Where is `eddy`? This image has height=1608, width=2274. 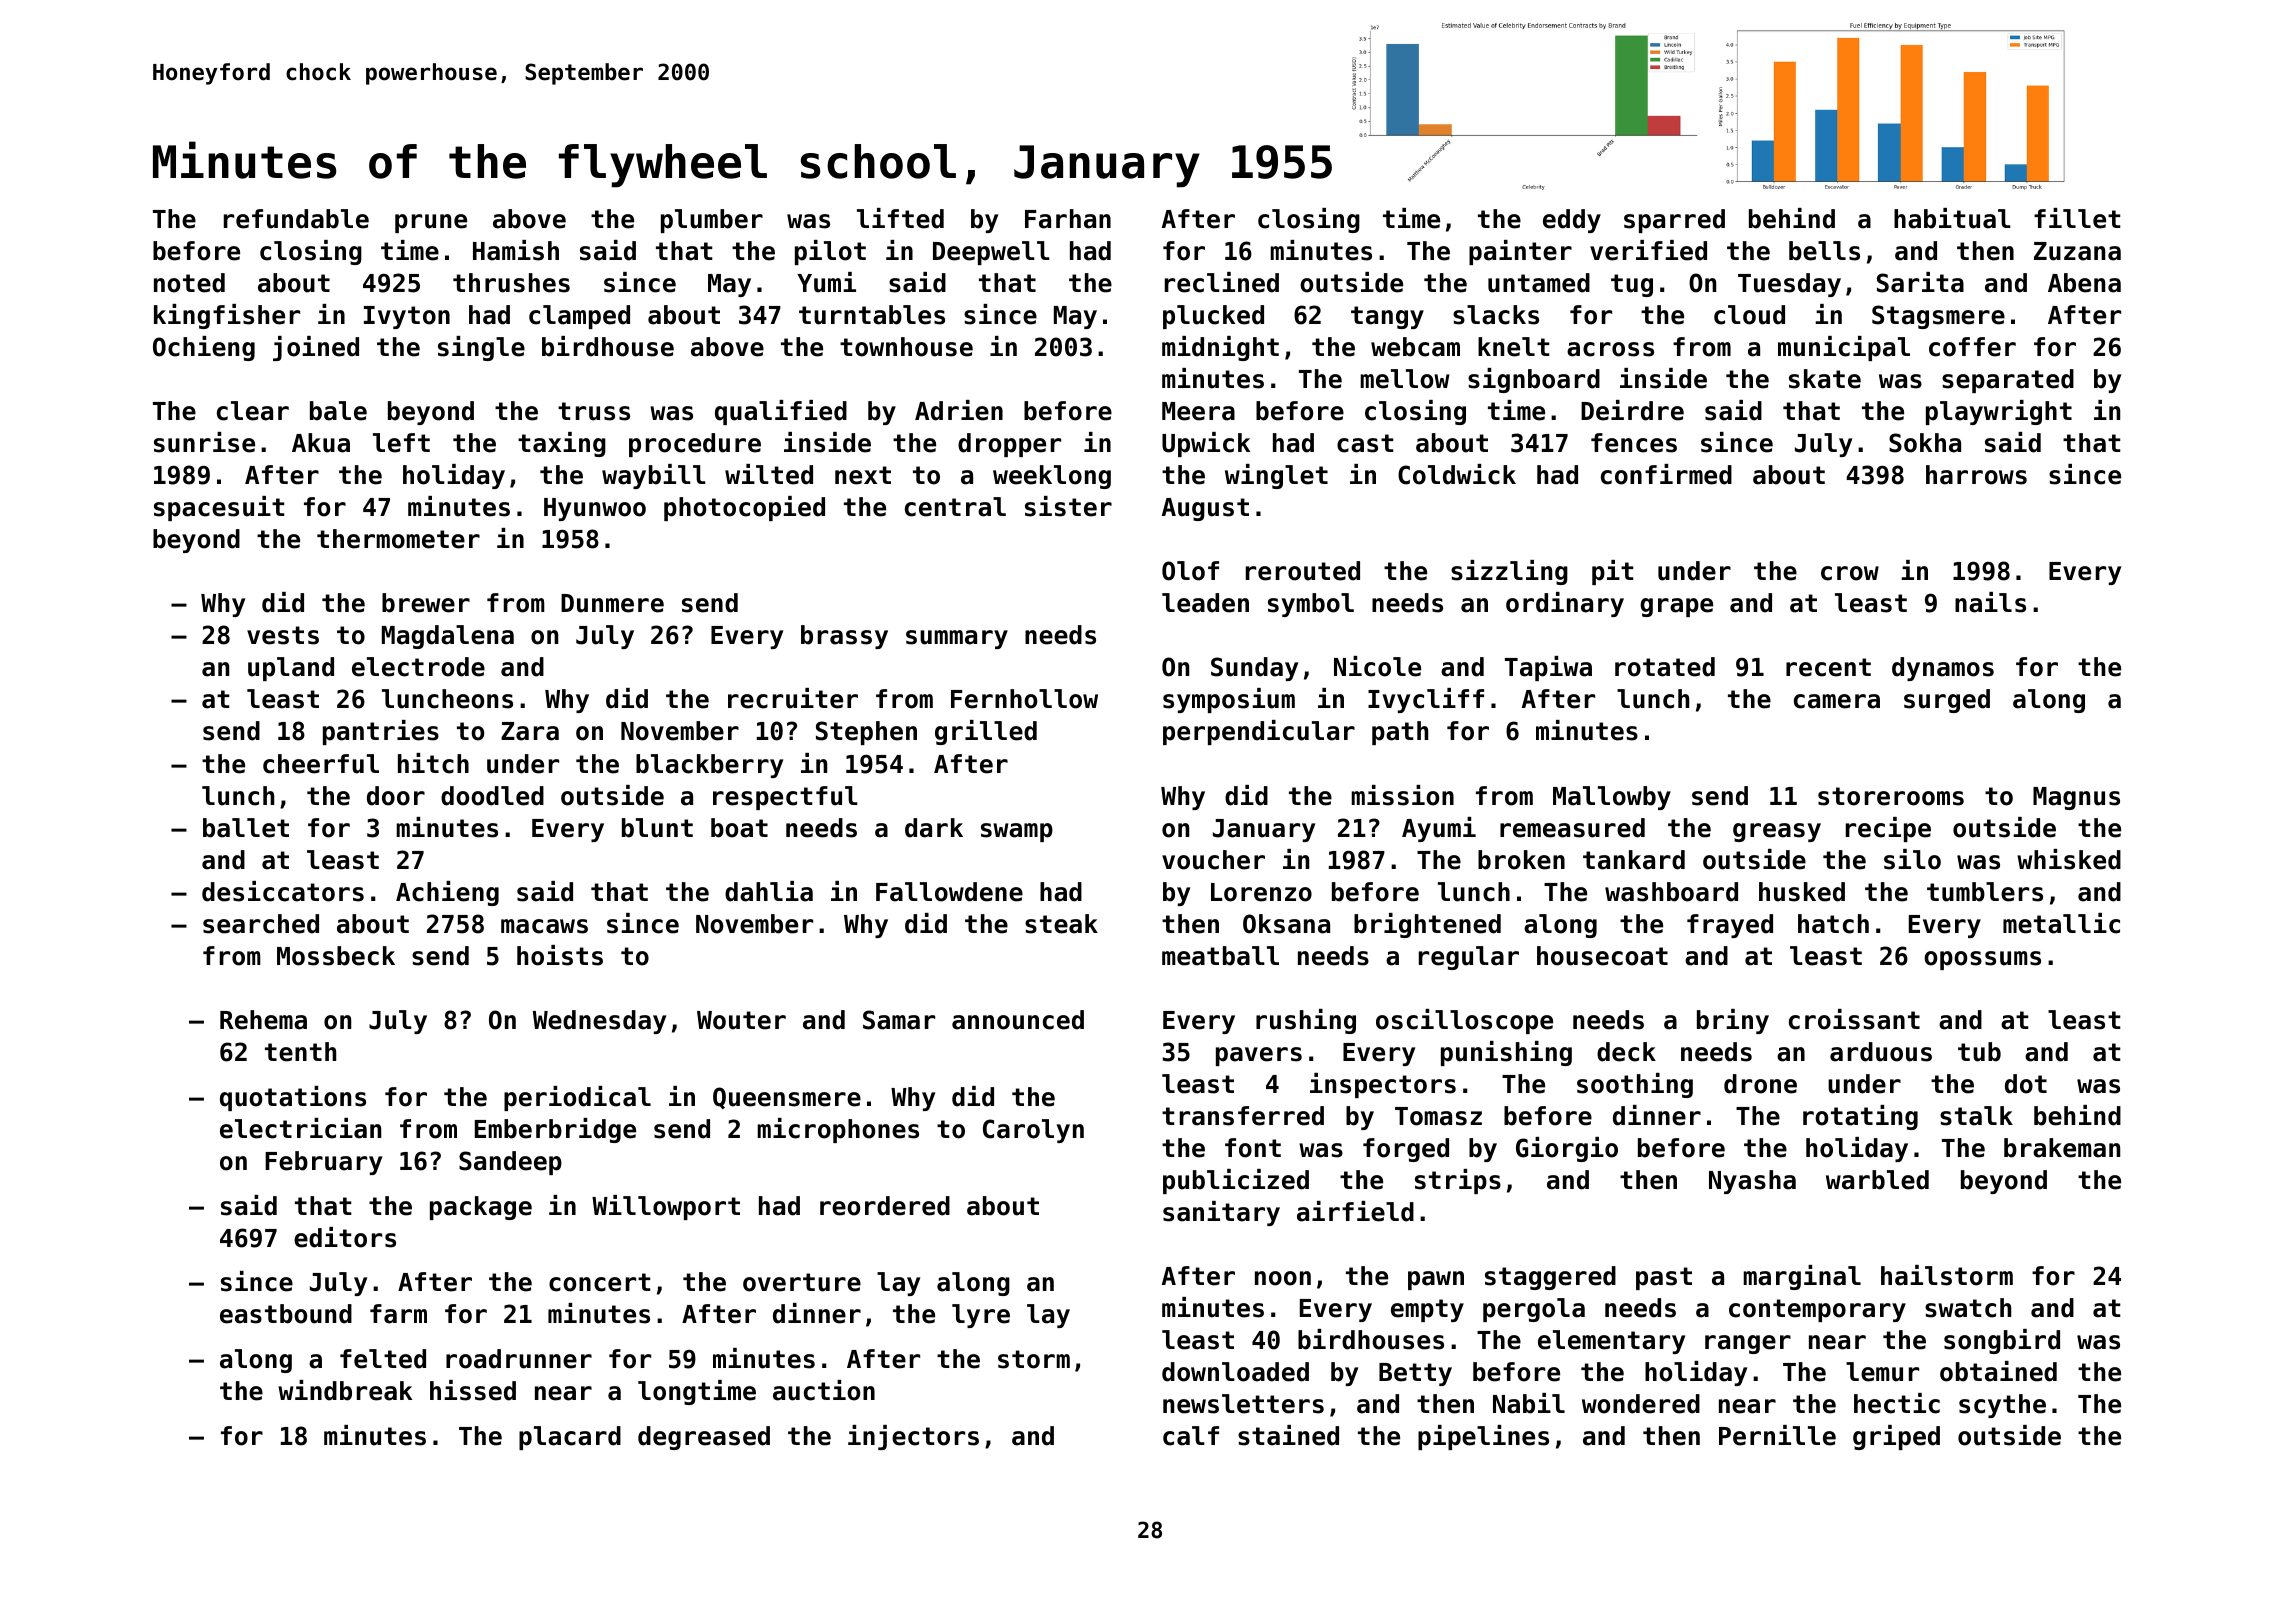
eddy is located at coordinates (1572, 221).
